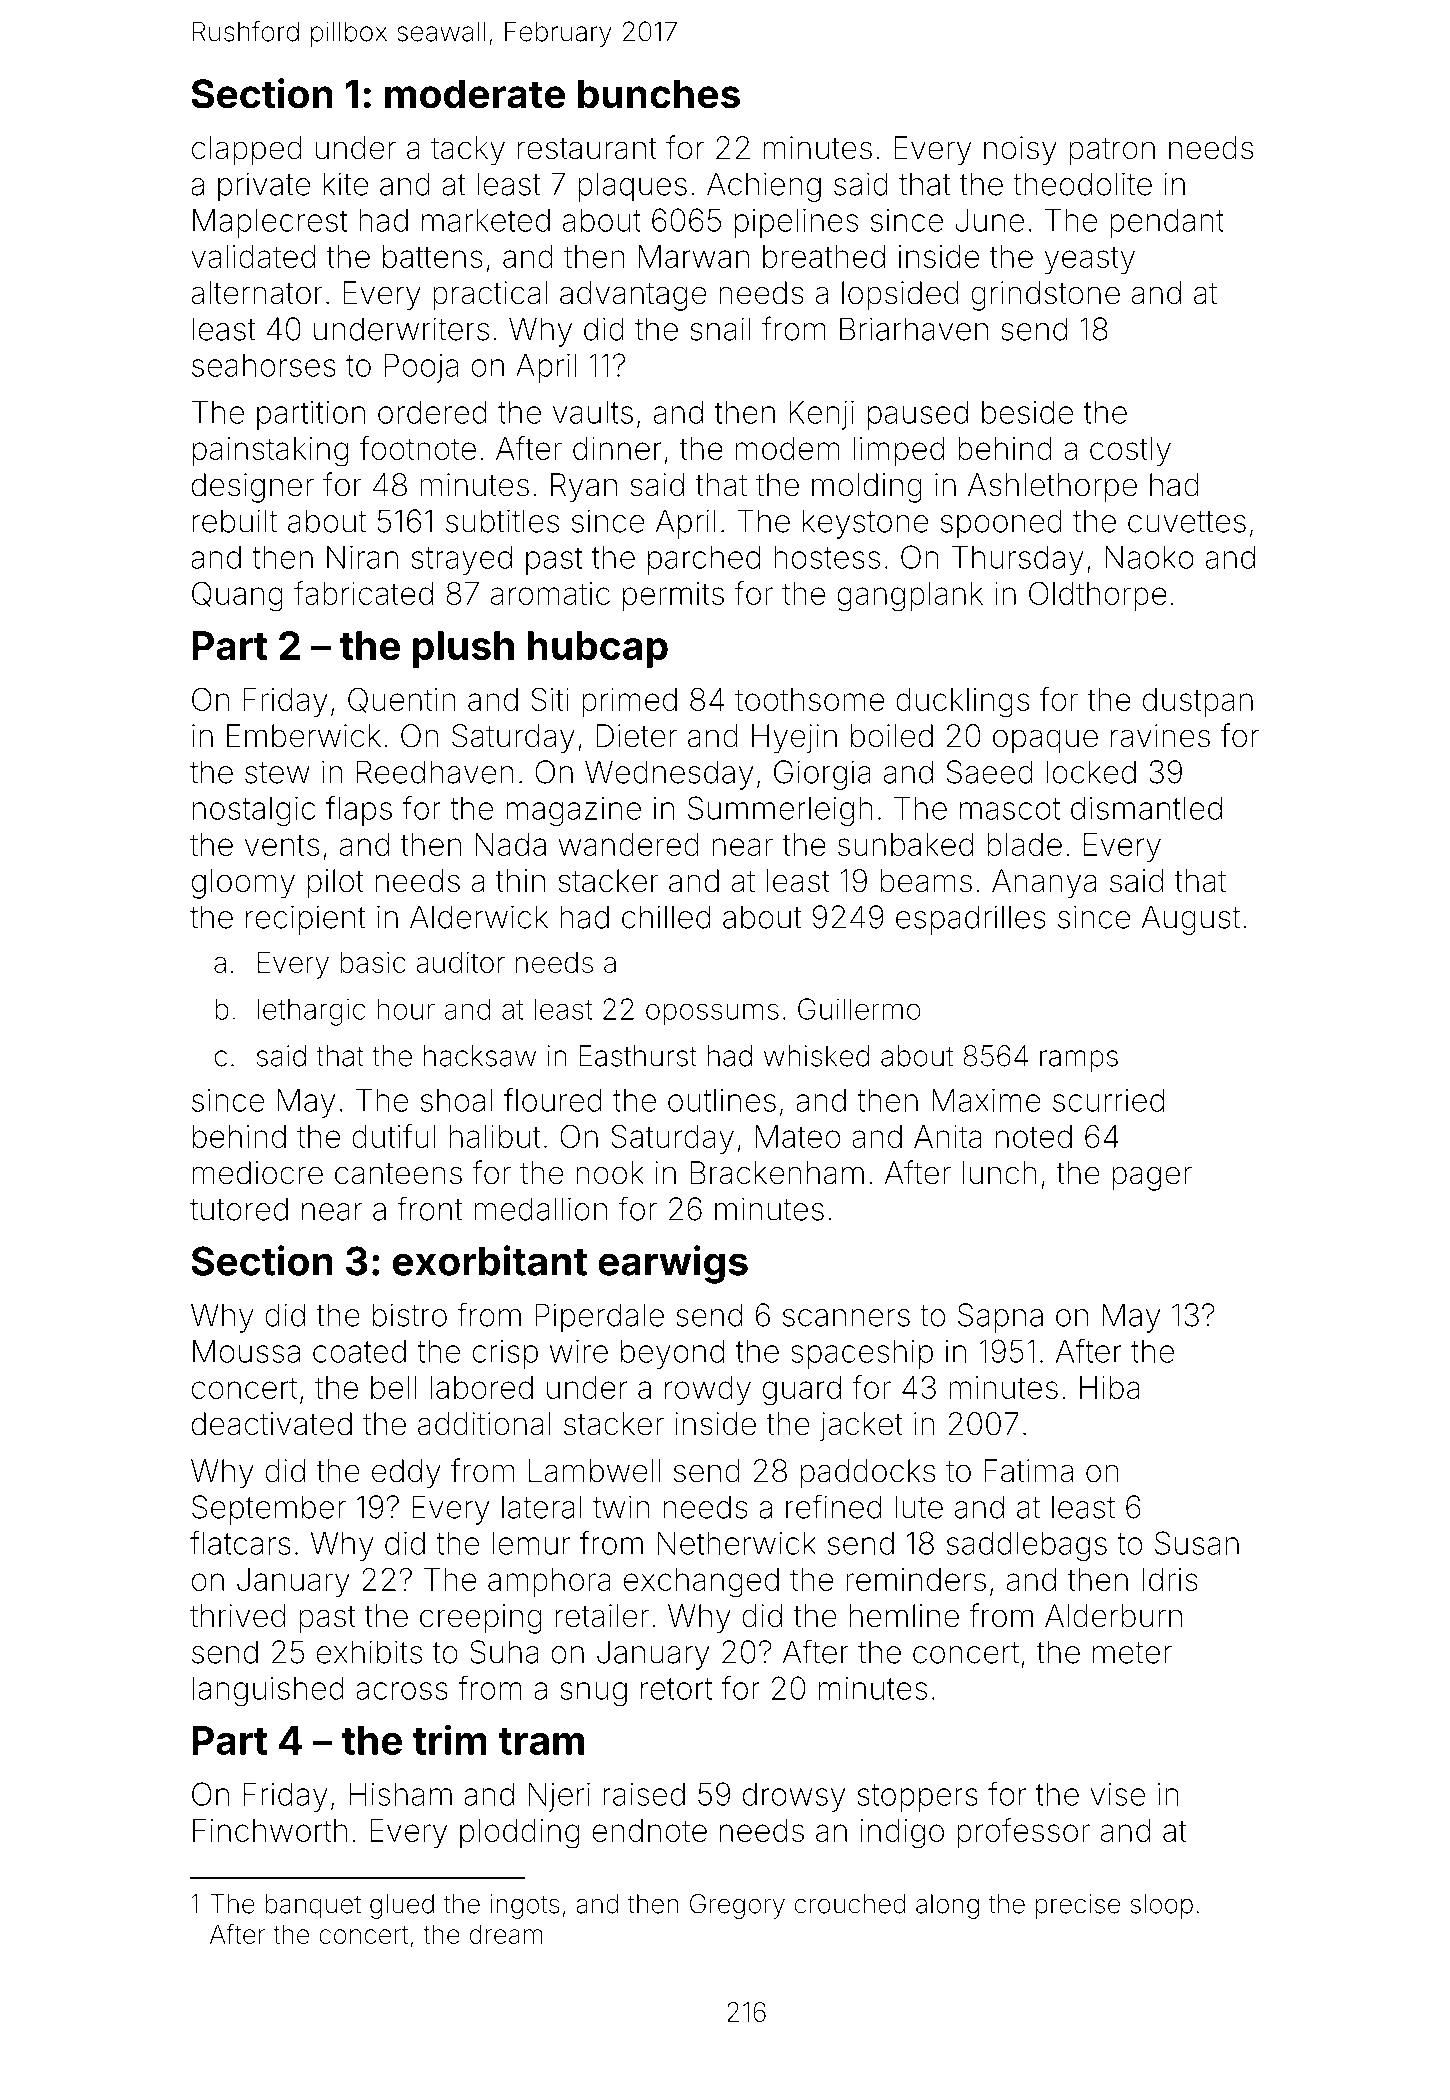 The height and width of the image is (2100, 1450). What do you see at coordinates (629, 702) in the image?
I see `primed` at bounding box center [629, 702].
